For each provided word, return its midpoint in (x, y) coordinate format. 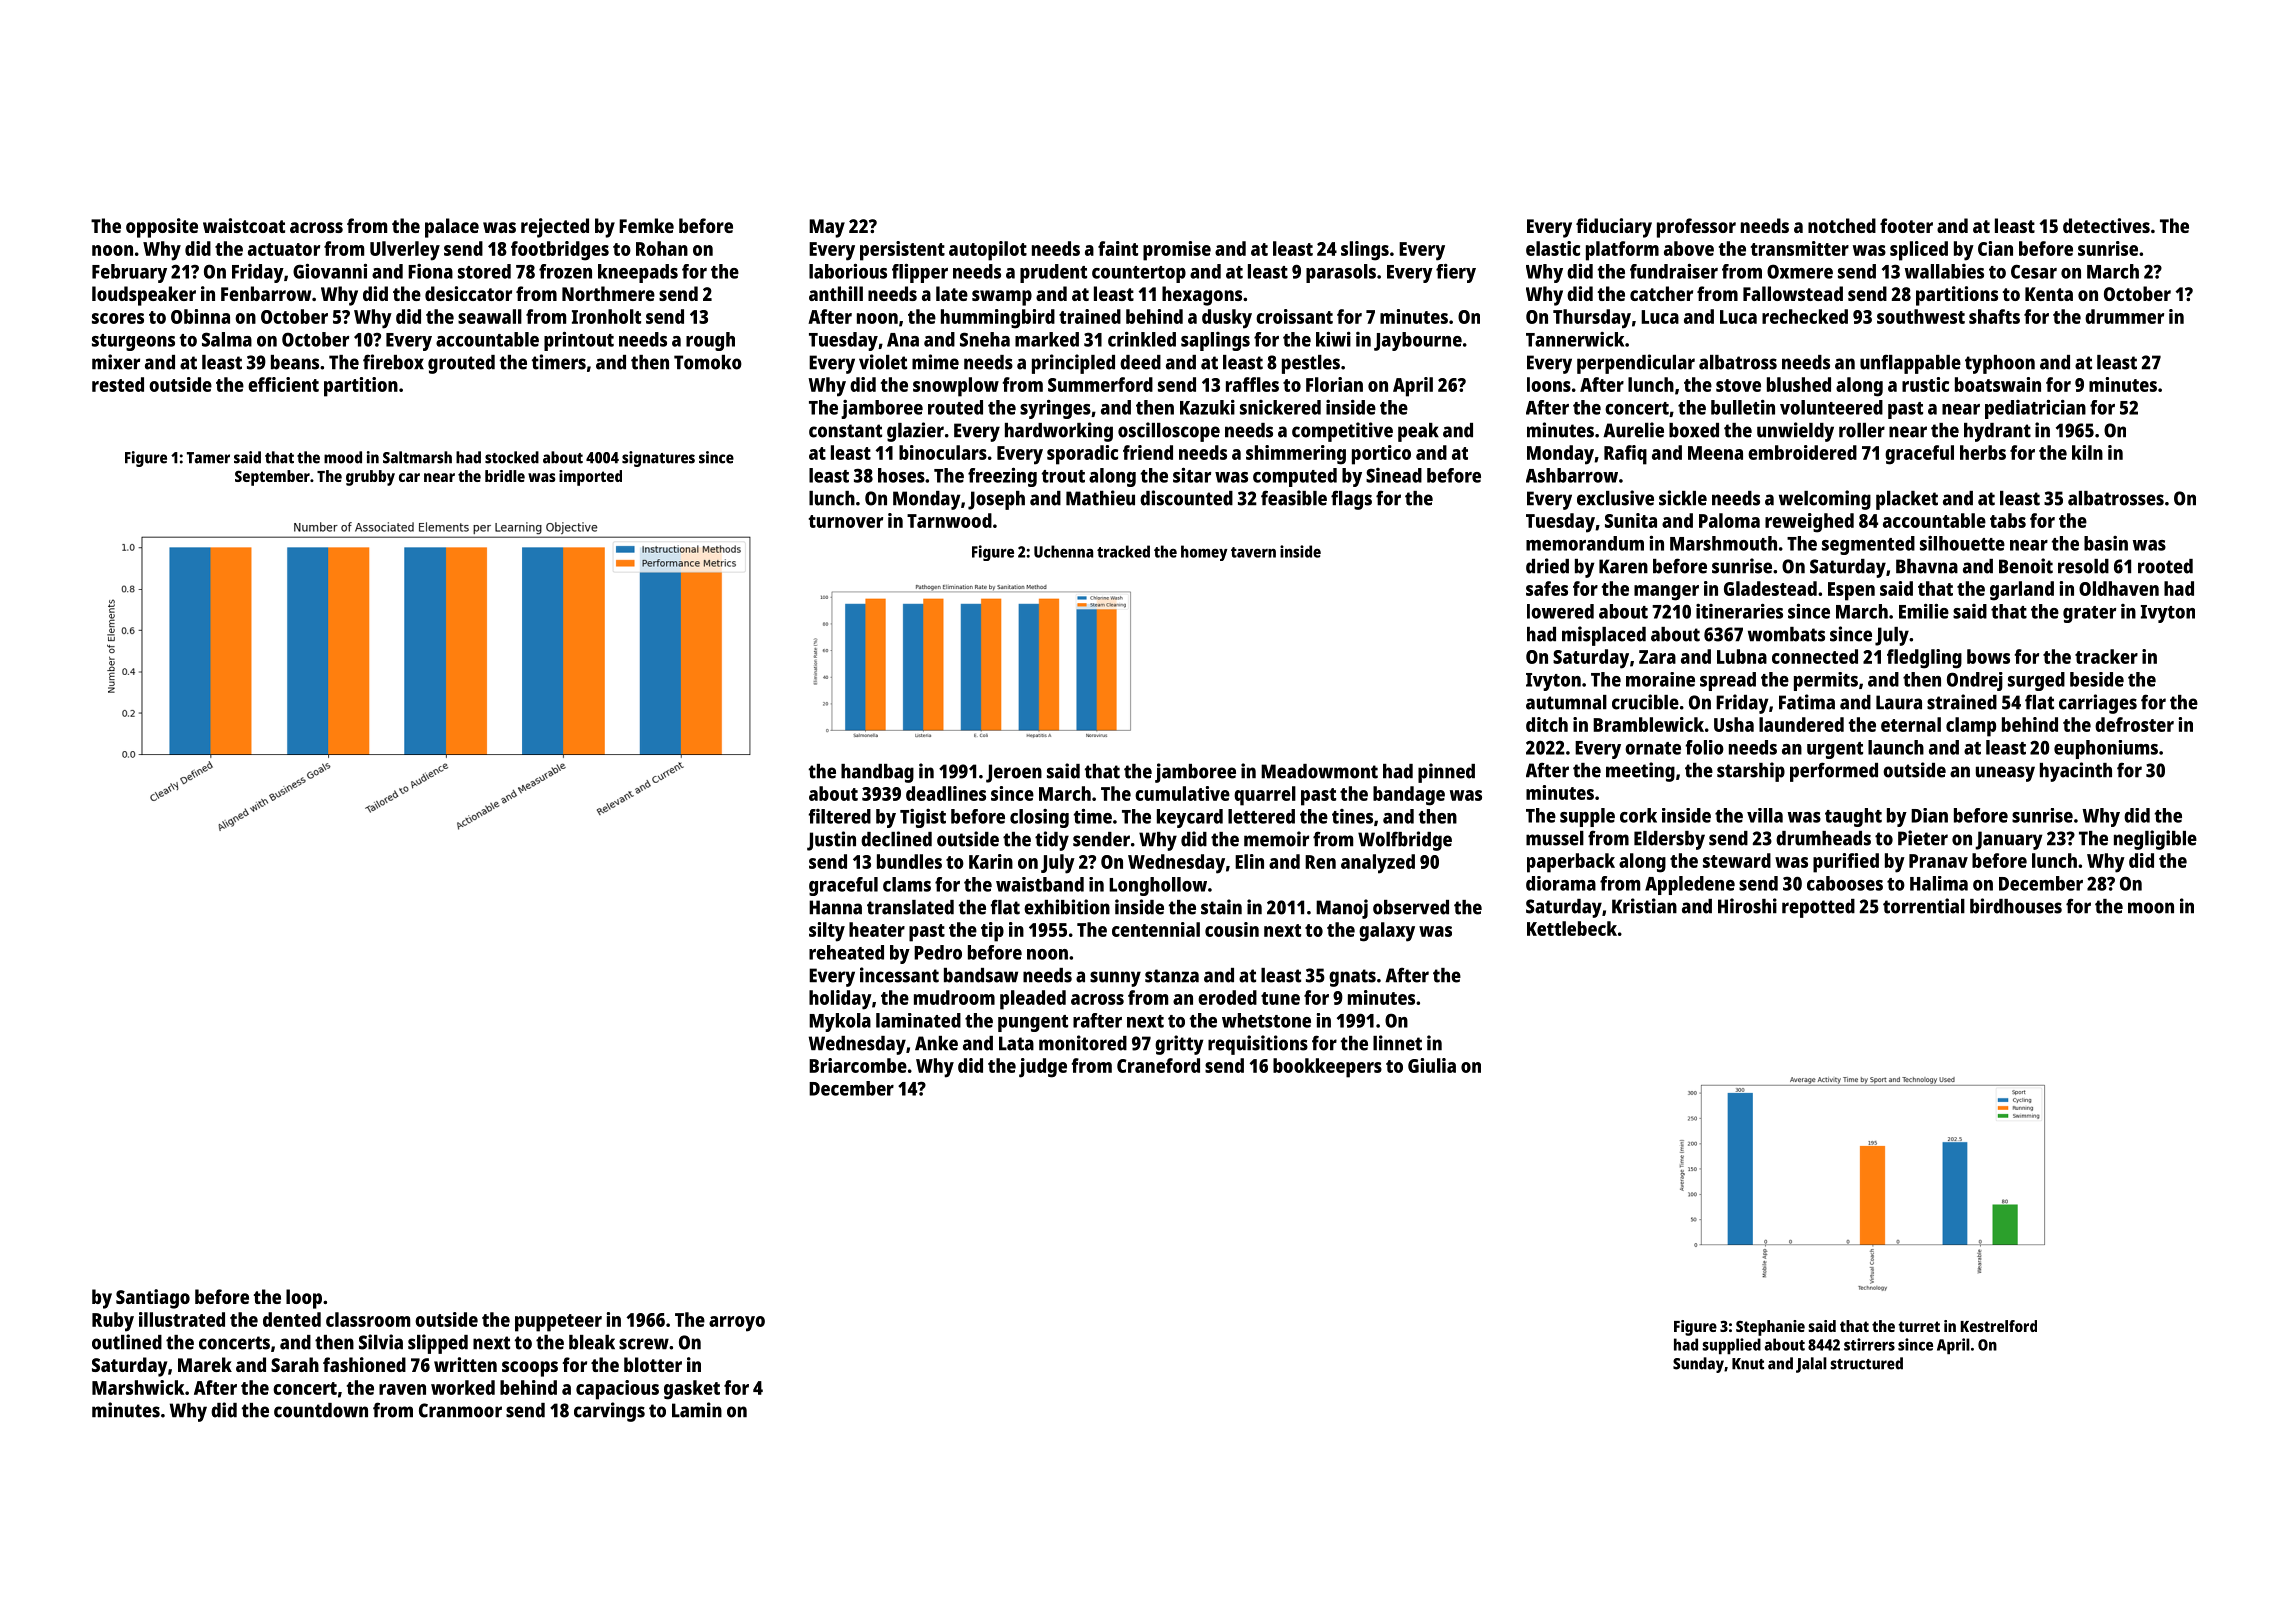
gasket (692, 1390)
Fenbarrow (266, 293)
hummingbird (998, 319)
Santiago (153, 1299)
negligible (2155, 840)
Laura (1899, 702)
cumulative (1182, 793)
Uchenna (1063, 551)
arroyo (737, 1324)
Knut (1748, 1364)
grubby (370, 478)
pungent (1033, 1023)
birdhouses (2016, 906)
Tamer (208, 458)
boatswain (1998, 384)
